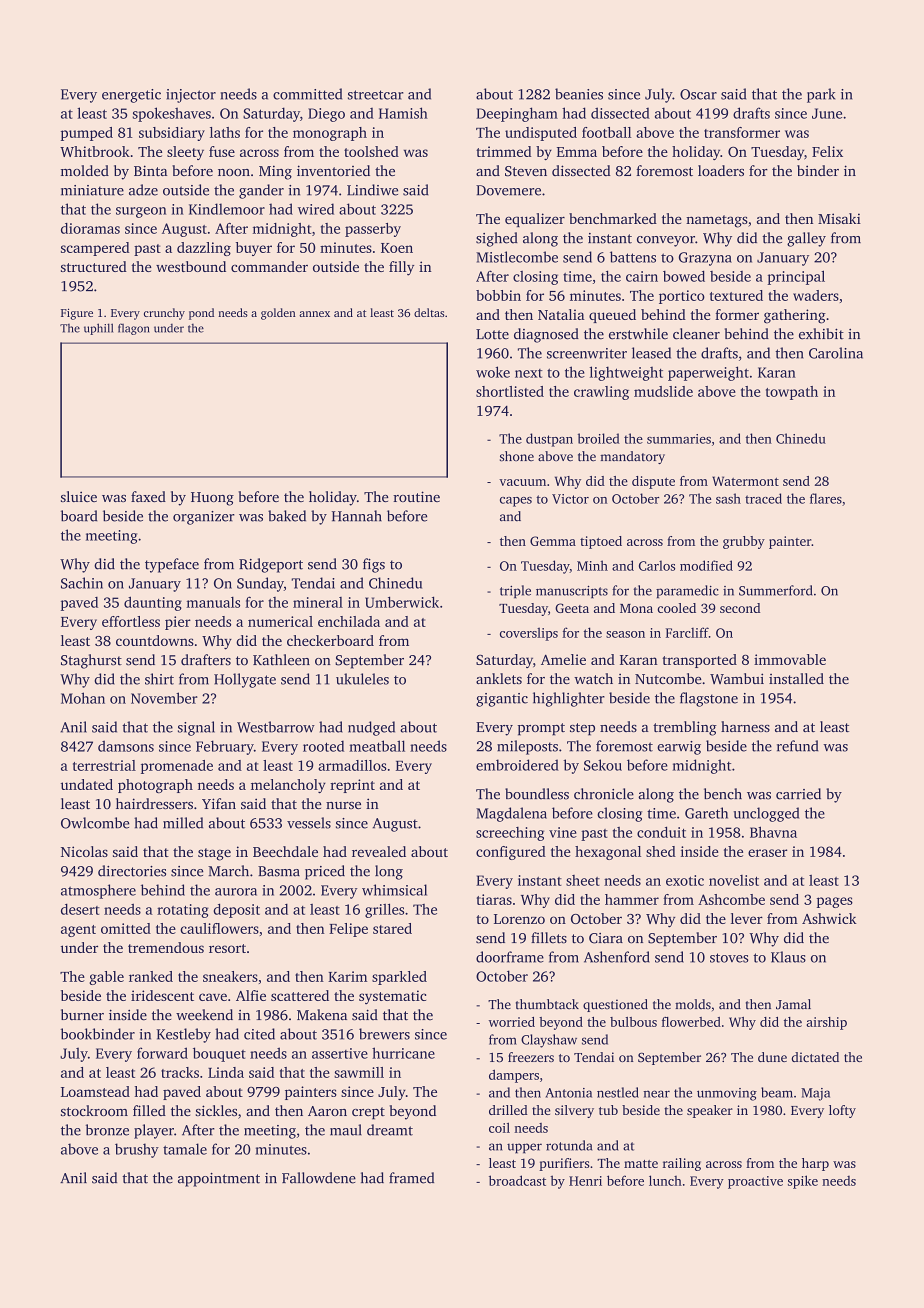  Describe the element at coordinates (78, 931) in the screenshot. I see `agent` at that location.
